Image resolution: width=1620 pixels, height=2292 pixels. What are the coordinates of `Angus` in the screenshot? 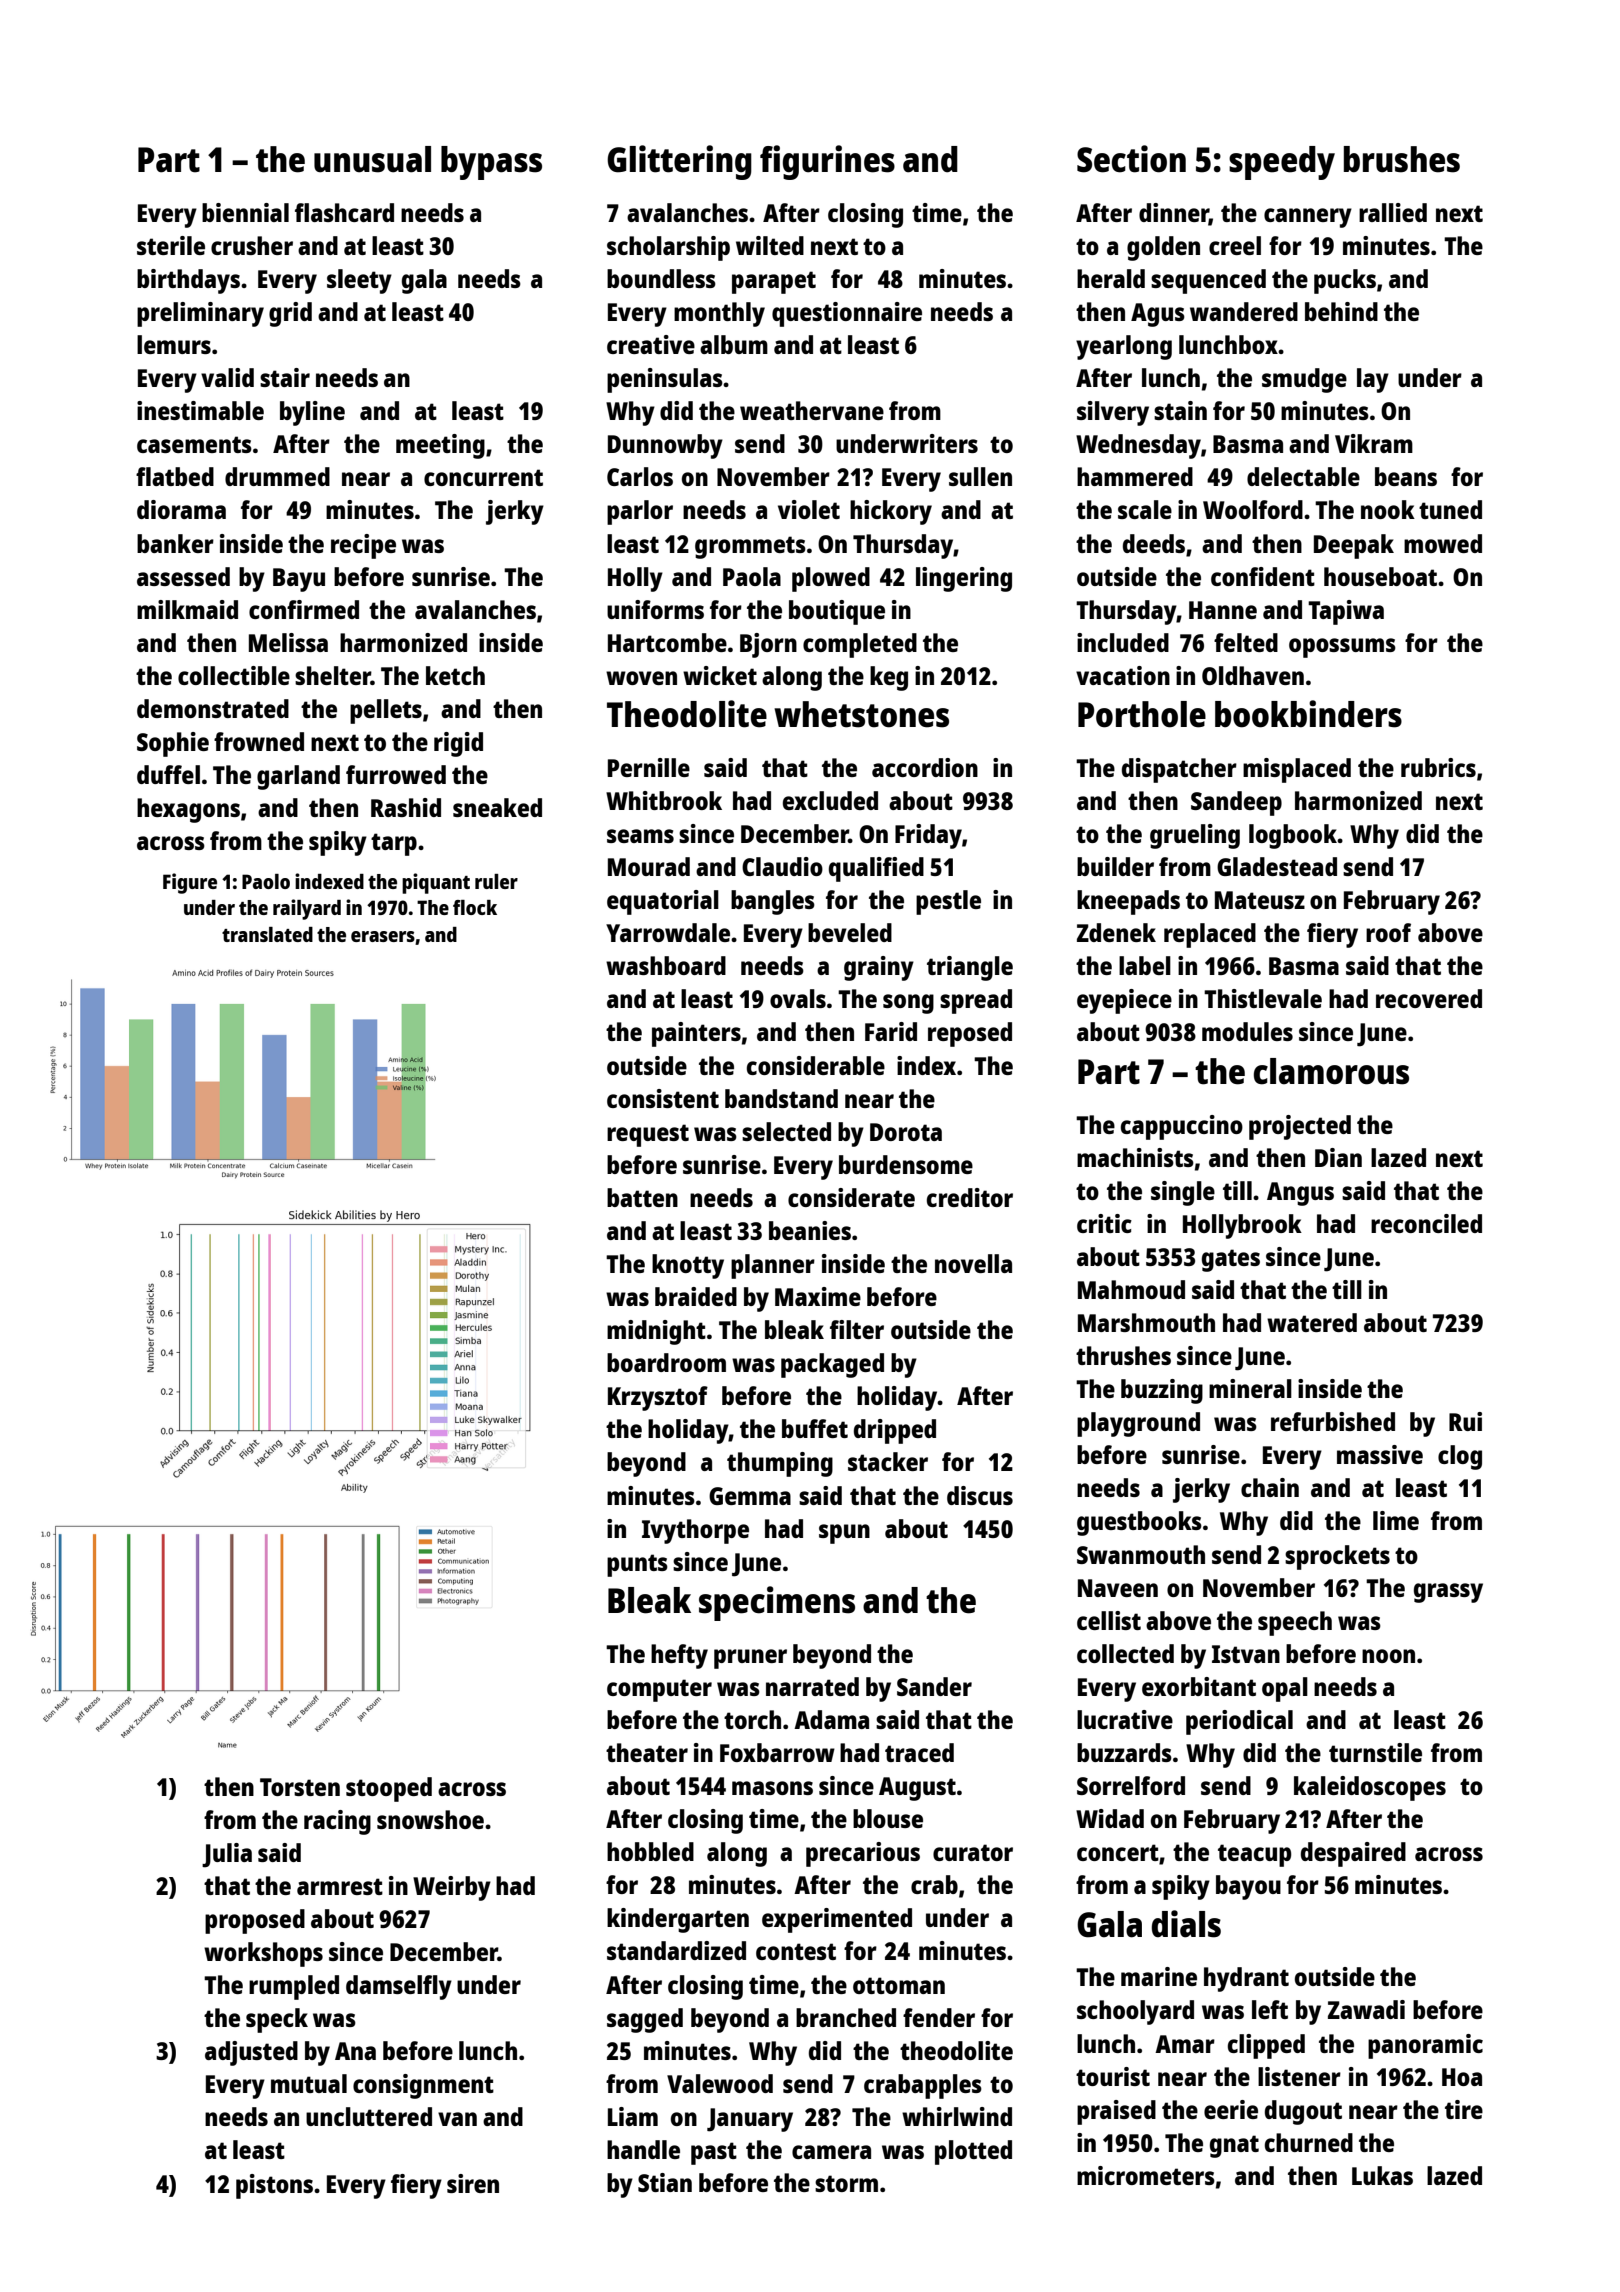 It's located at (1300, 1194).
